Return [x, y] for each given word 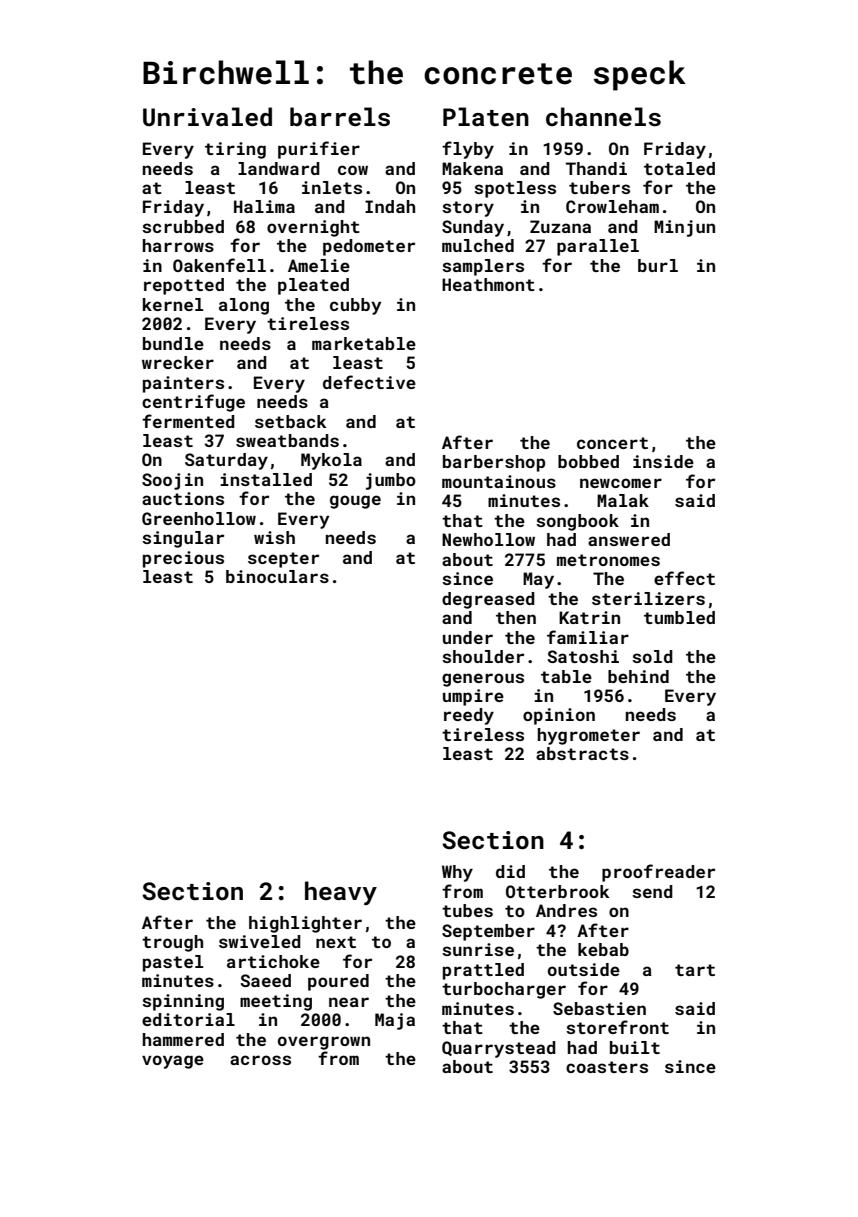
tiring [235, 150]
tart [695, 970]
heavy [341, 893]
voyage [173, 1062]
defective [369, 382]
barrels [340, 117]
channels [603, 117]
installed [266, 479]
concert [612, 443]
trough [172, 943]
